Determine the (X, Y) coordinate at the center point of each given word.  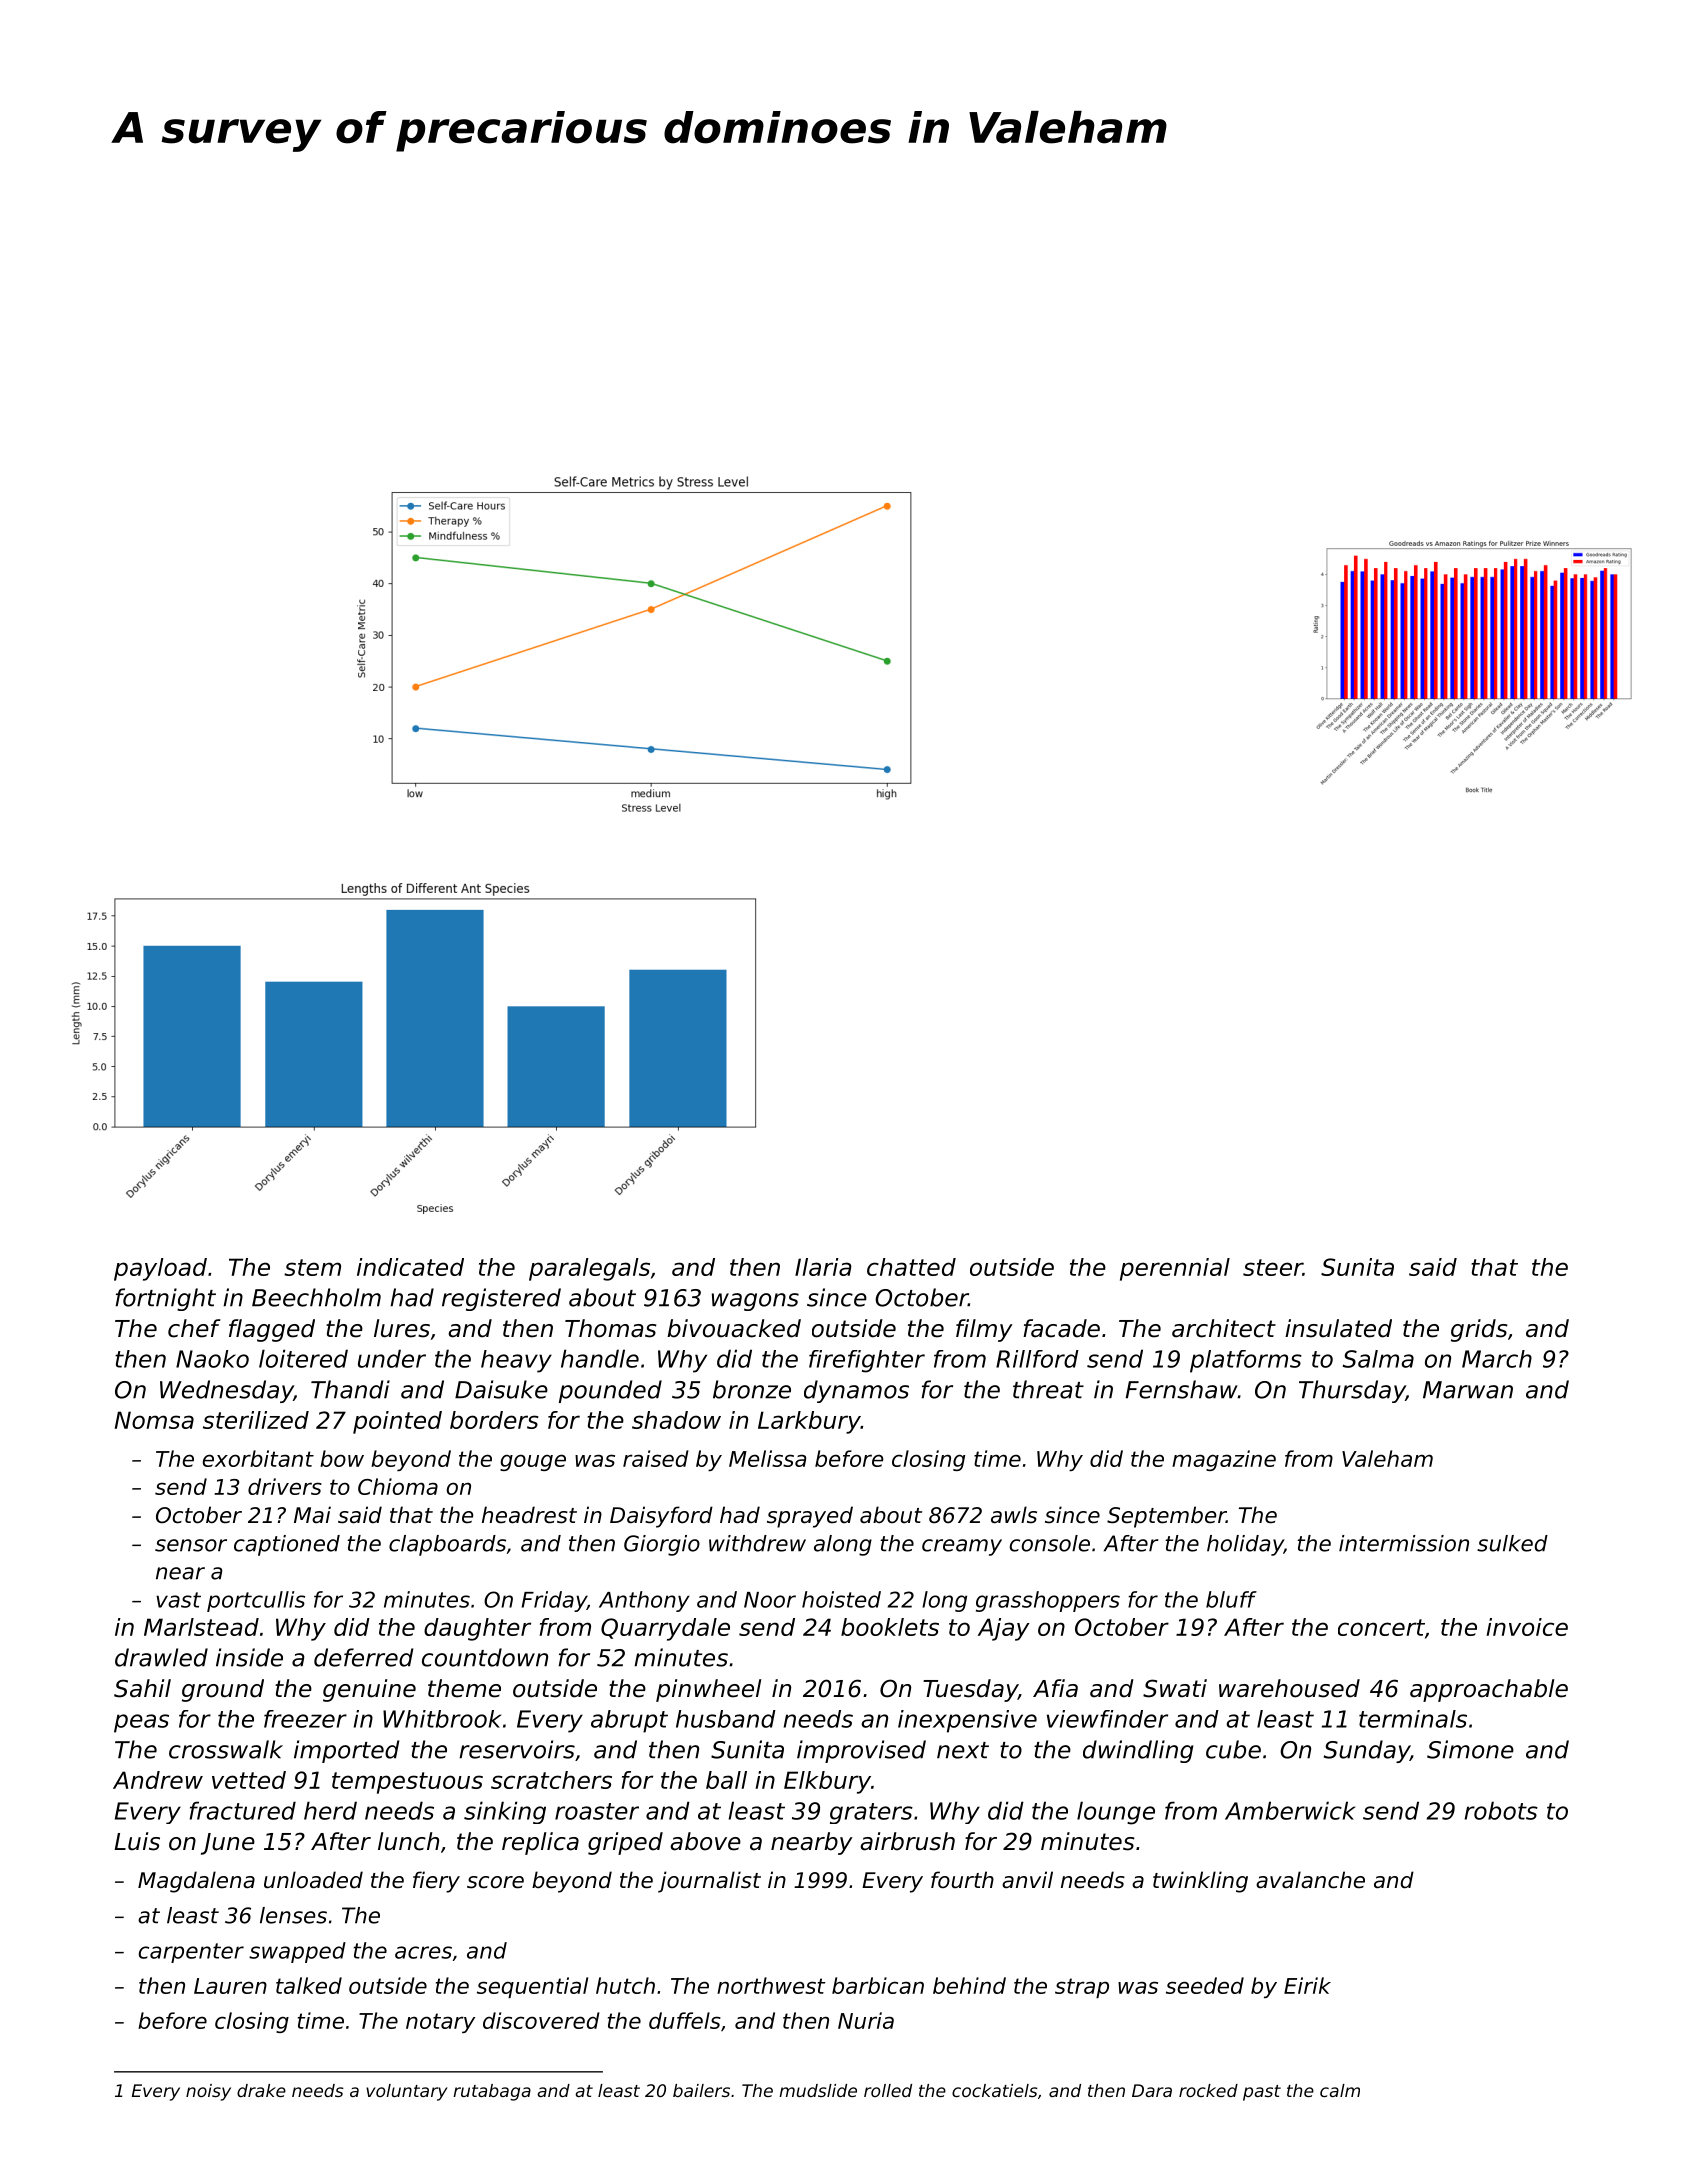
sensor (191, 1545)
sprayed (810, 1517)
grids (1479, 1330)
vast (178, 1600)
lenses (293, 1915)
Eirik (1307, 1985)
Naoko (212, 1359)
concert (1381, 1627)
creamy (962, 1547)
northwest (771, 1985)
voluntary (407, 2092)
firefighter (867, 1361)
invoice (1527, 1627)
